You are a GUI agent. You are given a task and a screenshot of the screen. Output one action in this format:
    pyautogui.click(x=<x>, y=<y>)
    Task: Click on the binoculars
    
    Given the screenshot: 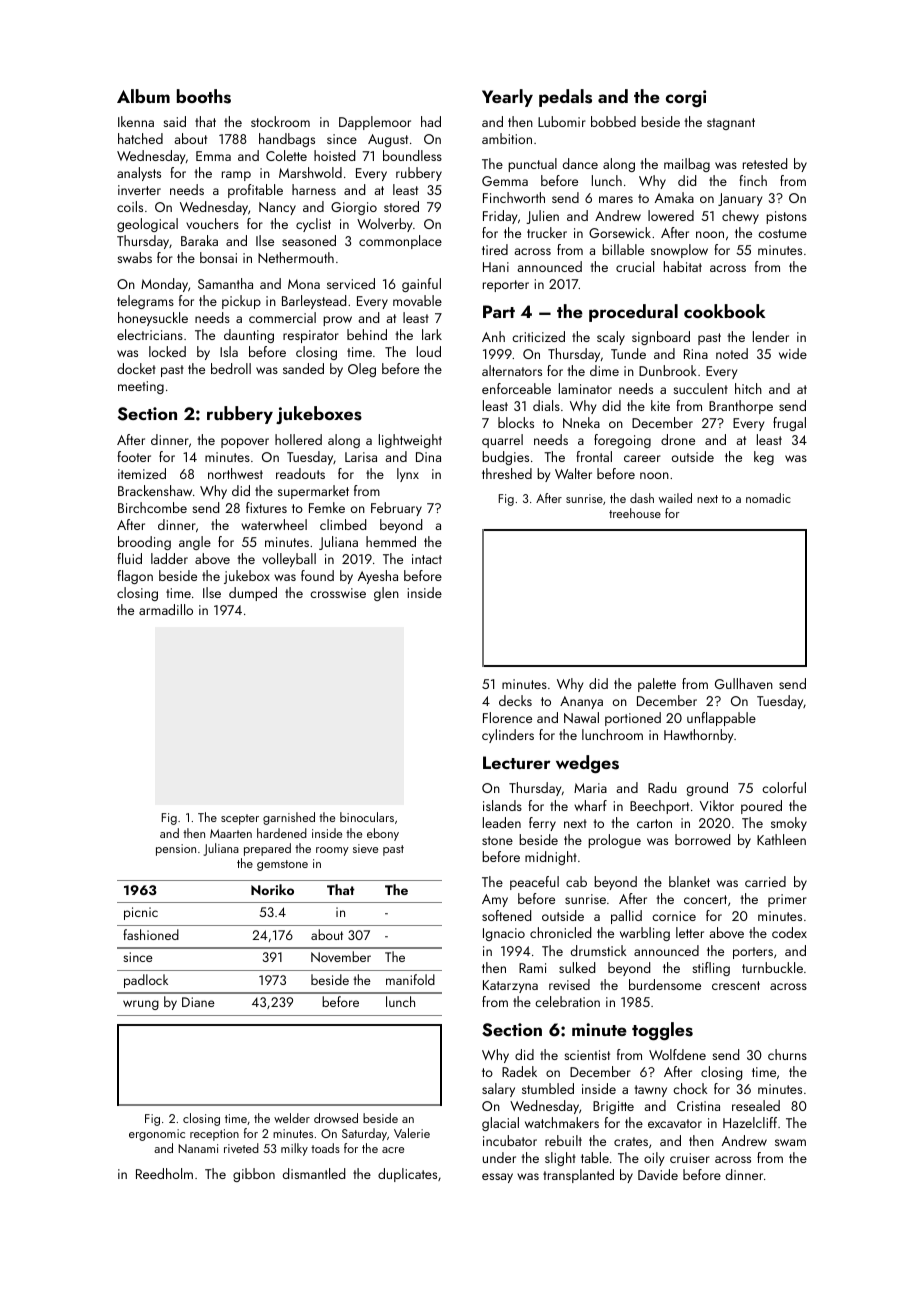 What is the action you would take?
    pyautogui.click(x=367, y=817)
